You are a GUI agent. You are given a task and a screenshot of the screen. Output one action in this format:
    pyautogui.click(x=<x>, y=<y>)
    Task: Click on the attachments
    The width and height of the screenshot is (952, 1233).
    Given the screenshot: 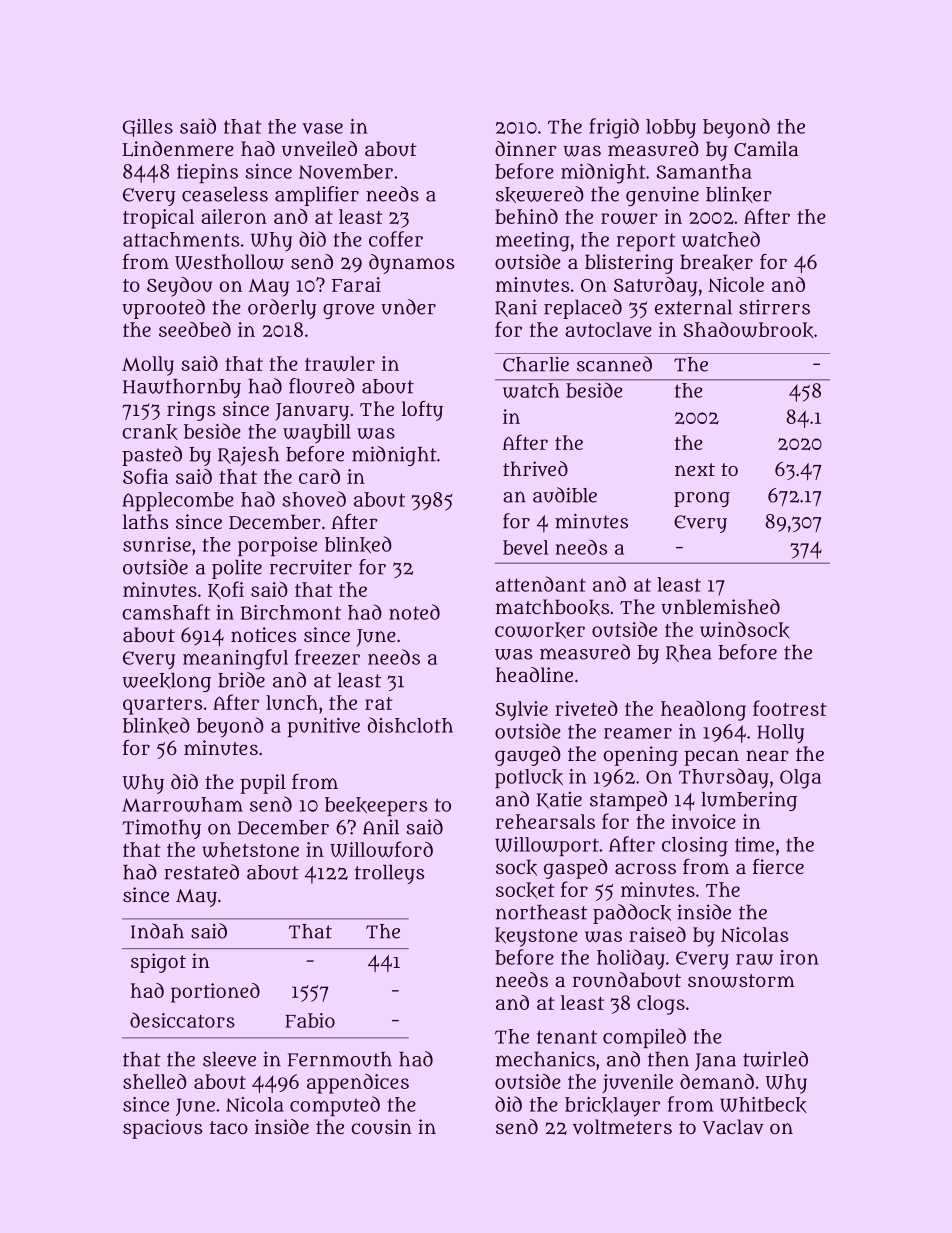 What is the action you would take?
    pyautogui.click(x=181, y=239)
